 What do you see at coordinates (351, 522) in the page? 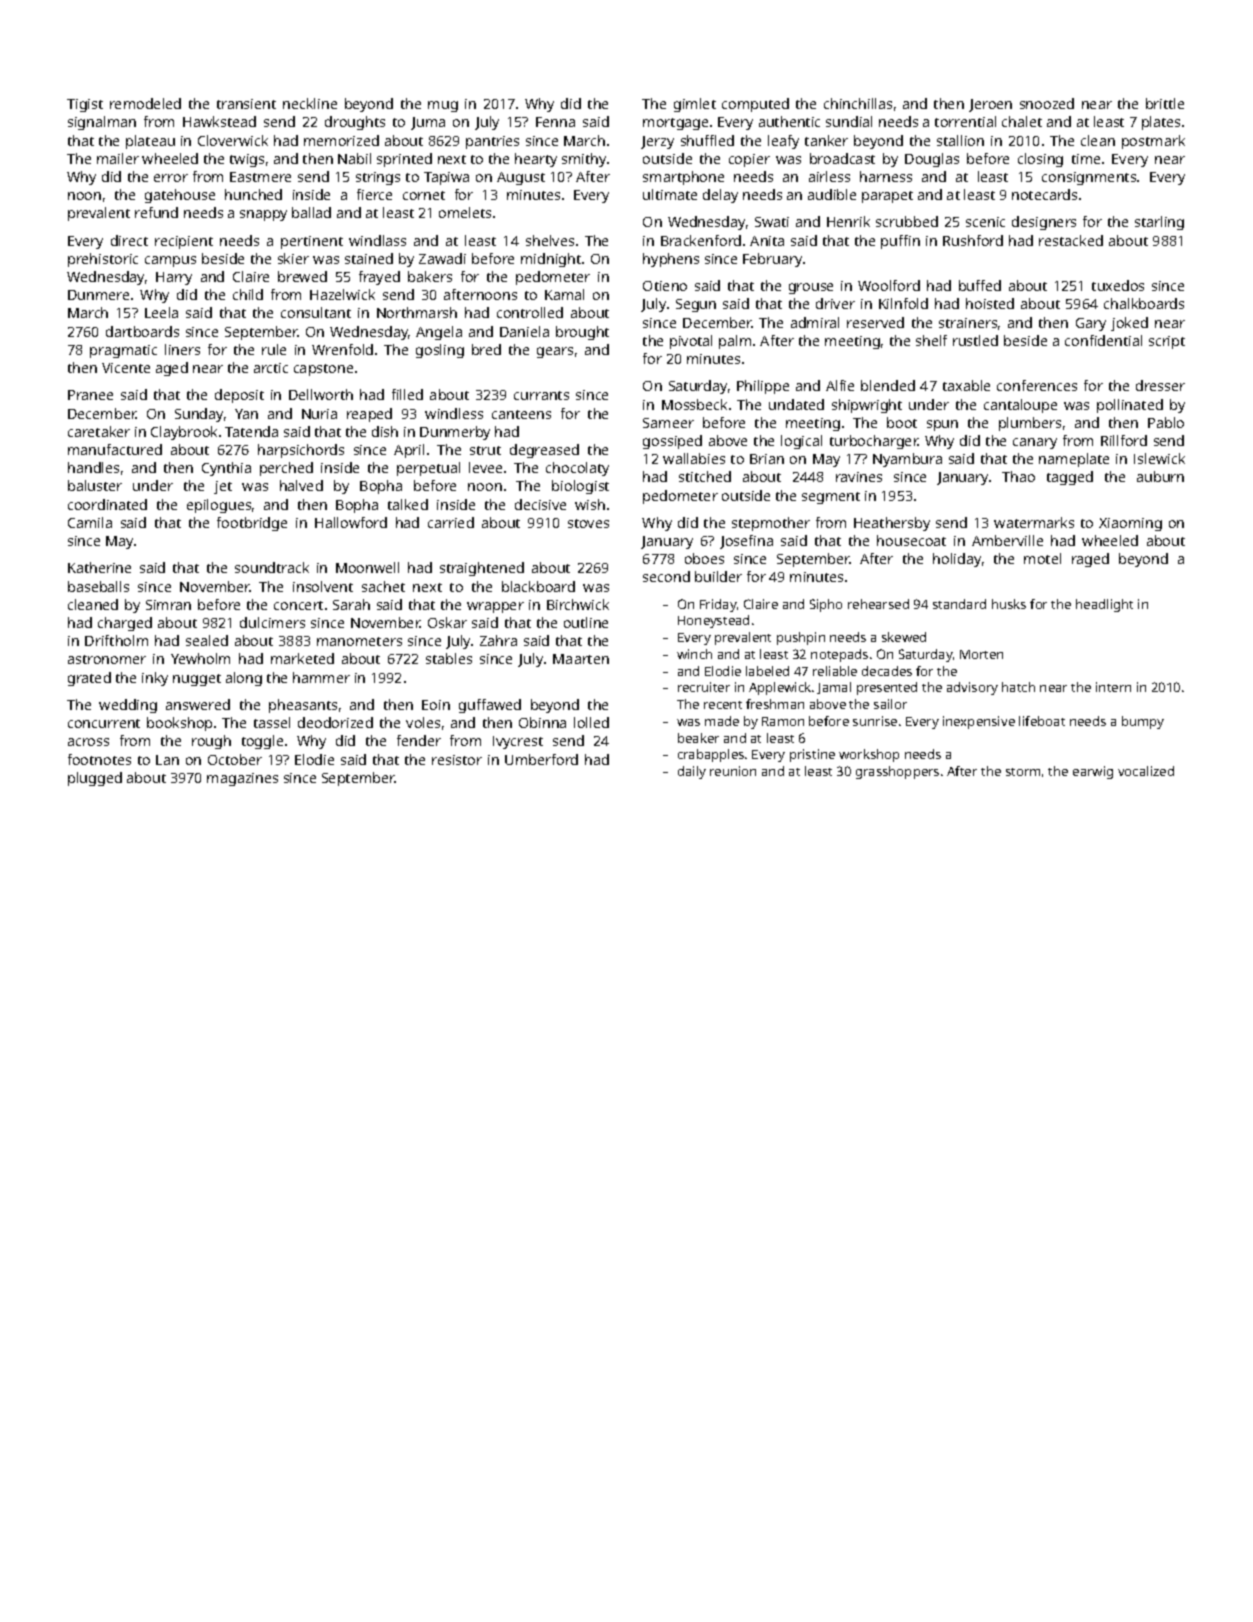
I see `Hallowford` at bounding box center [351, 522].
